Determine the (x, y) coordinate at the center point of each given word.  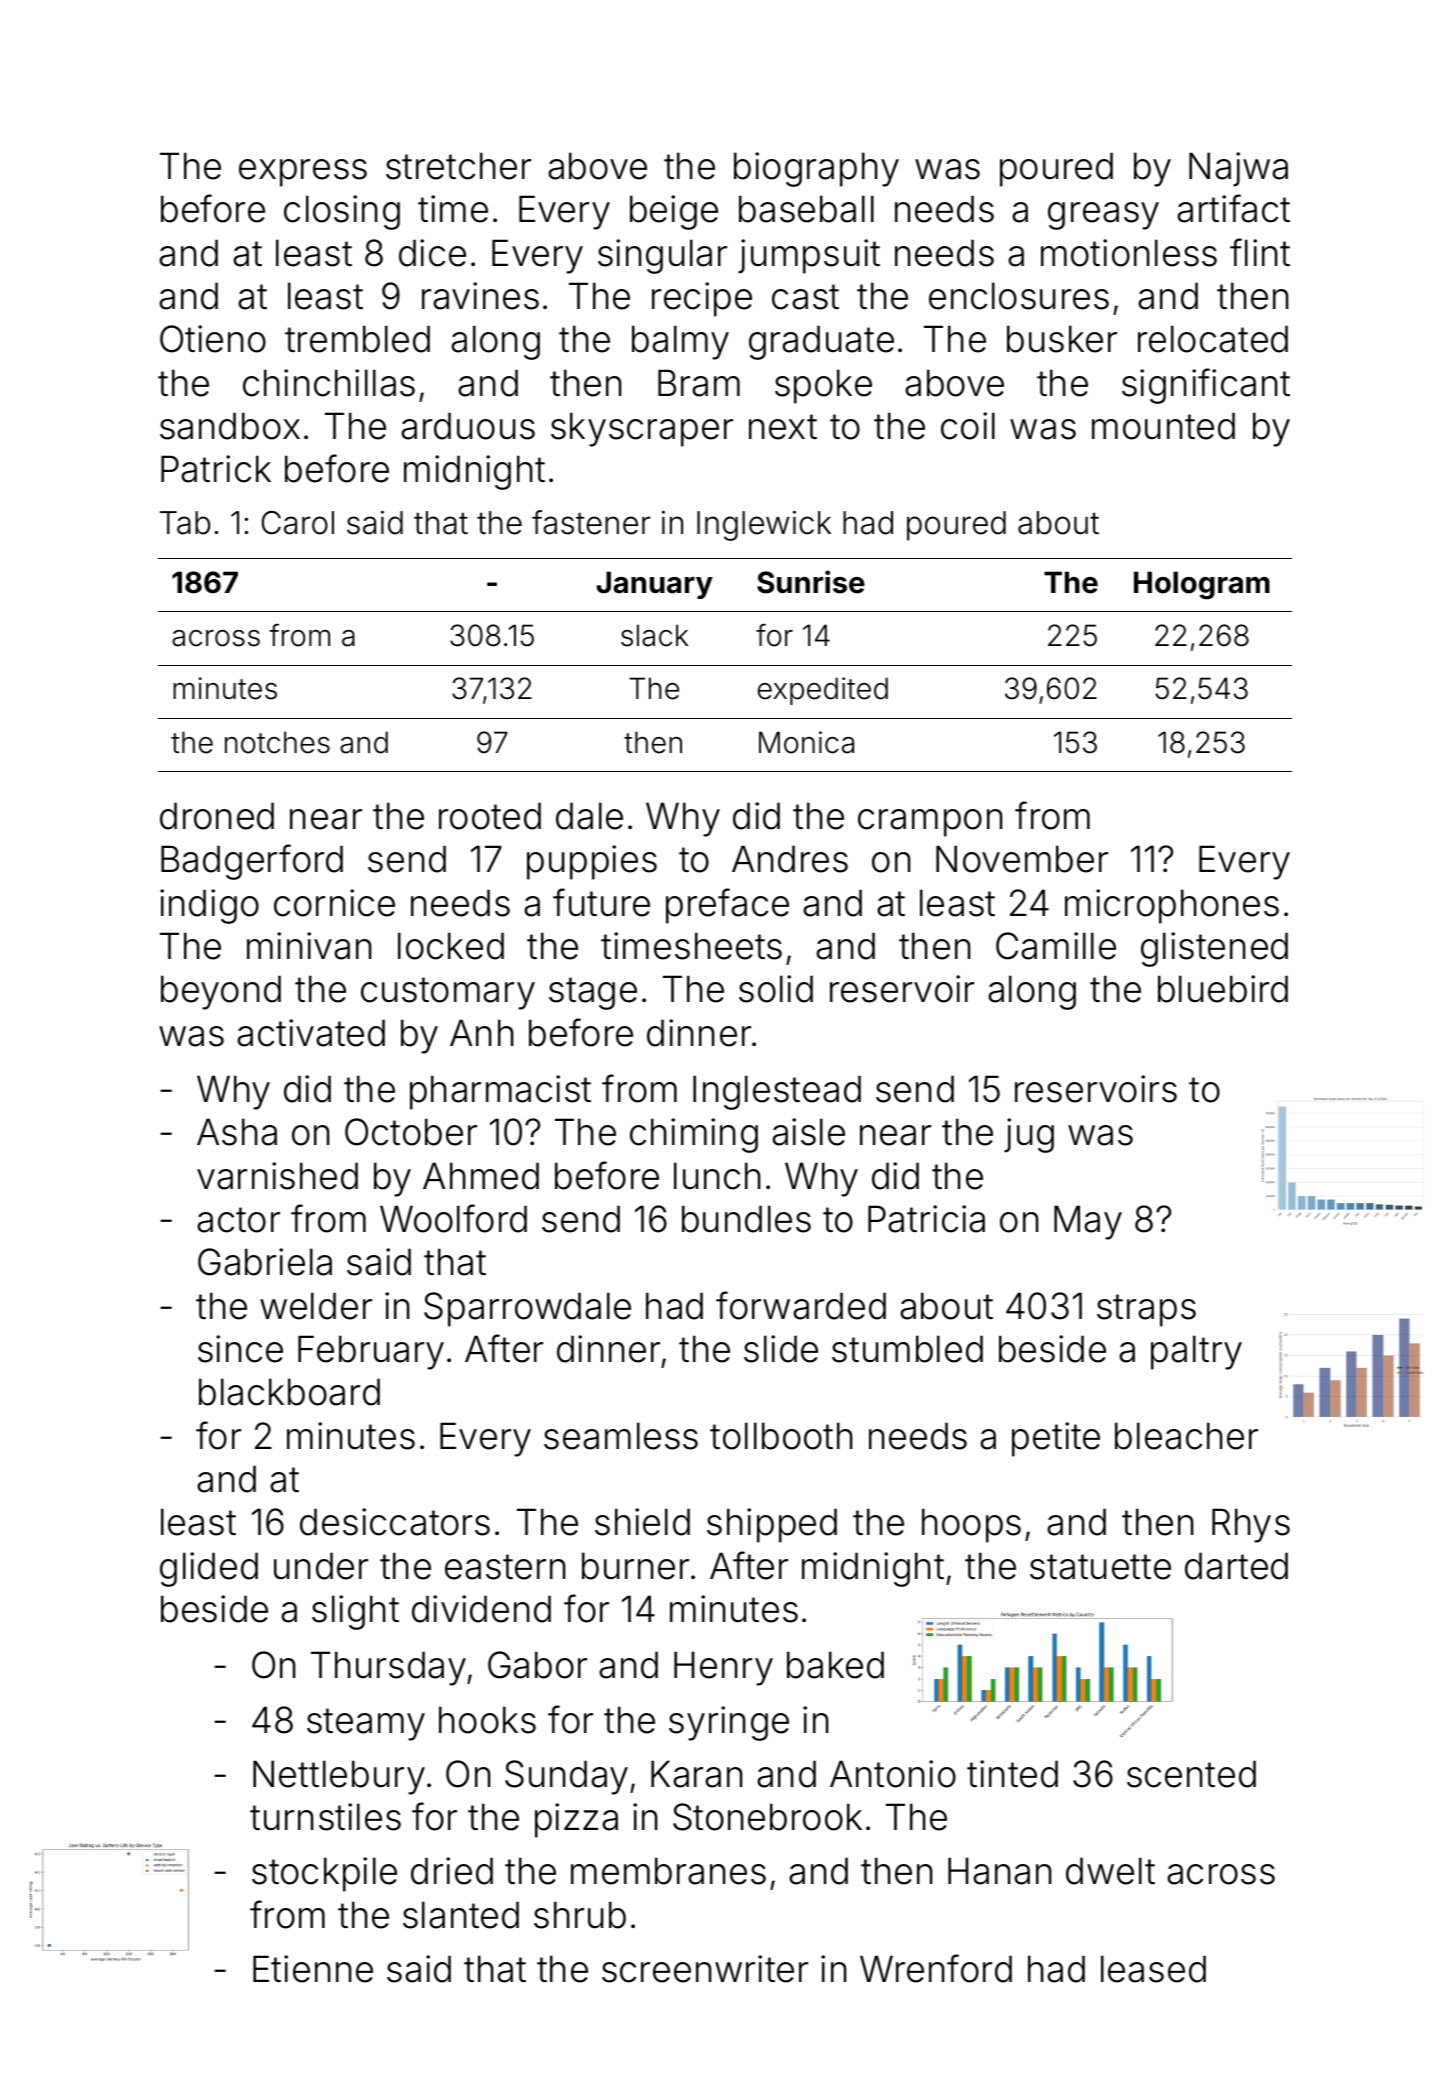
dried (452, 1871)
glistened (1214, 949)
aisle (808, 1132)
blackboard (289, 1392)
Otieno (213, 339)
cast (805, 297)
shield (642, 1522)
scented (1191, 1774)
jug (1029, 1135)
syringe (729, 1723)
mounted (1163, 426)
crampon (930, 823)
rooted (490, 816)
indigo (209, 906)
